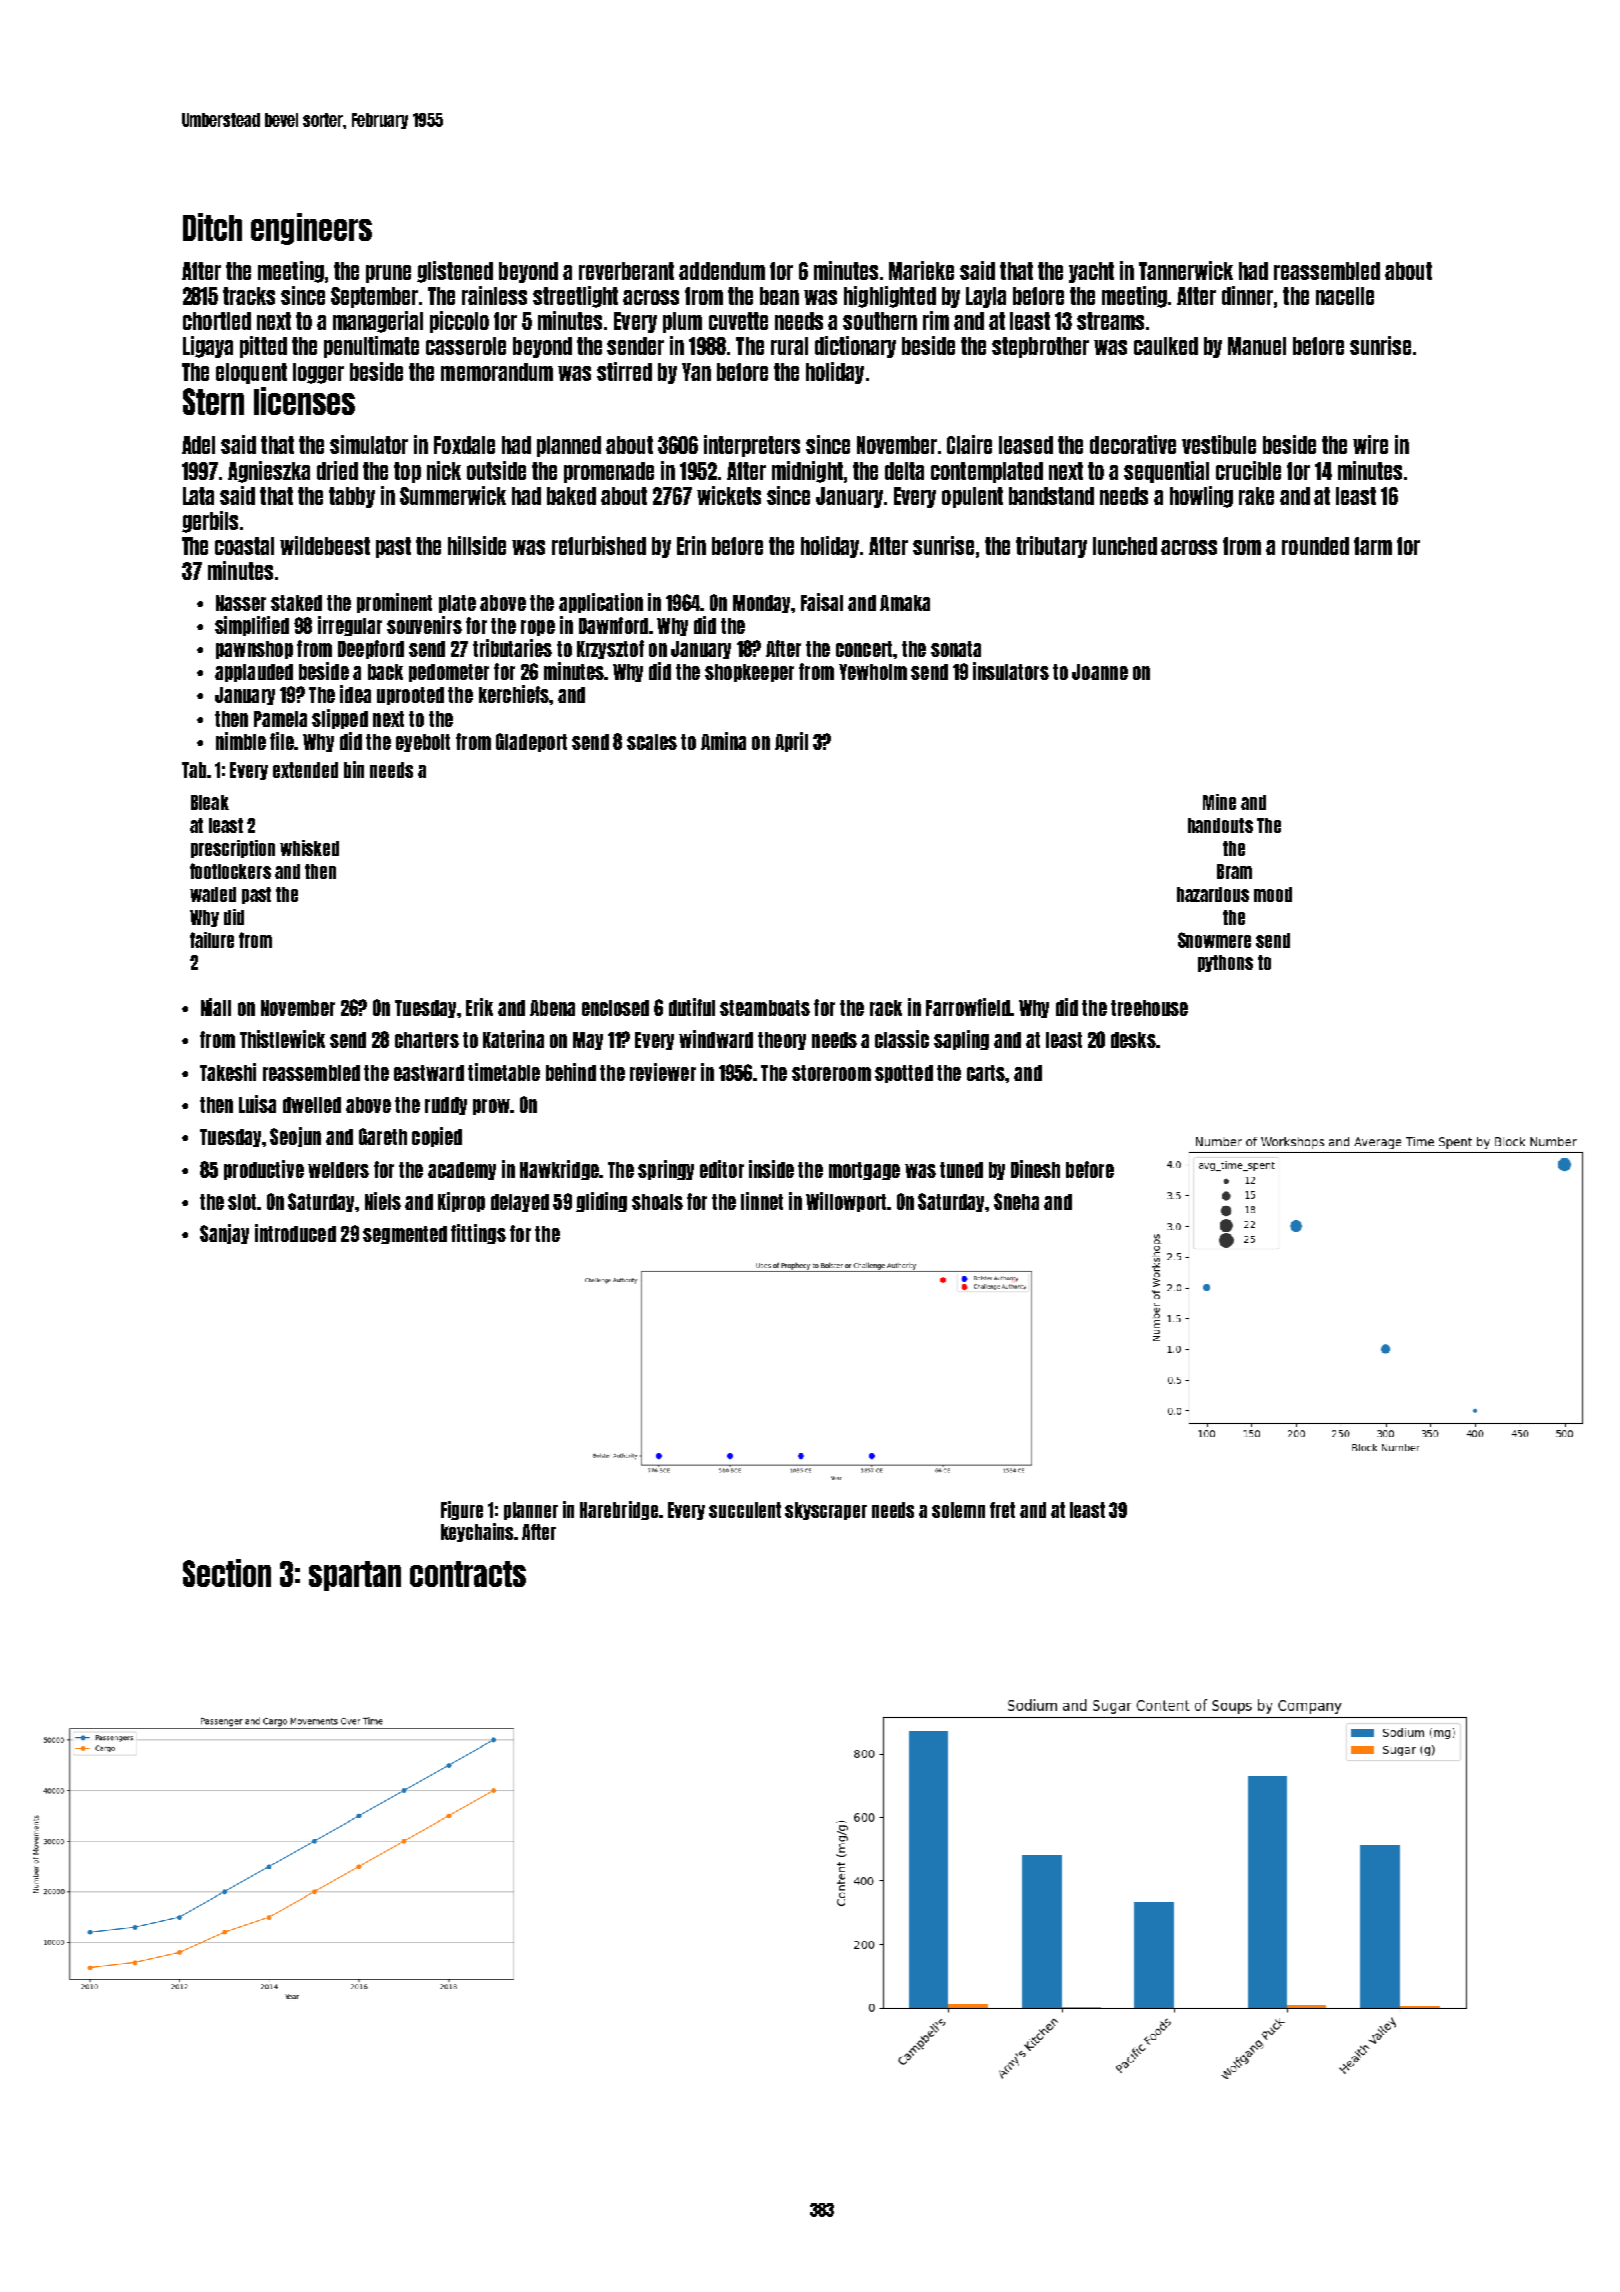 The width and height of the page is (1620, 2292). What do you see at coordinates (264, 1170) in the page?
I see `productive` at bounding box center [264, 1170].
